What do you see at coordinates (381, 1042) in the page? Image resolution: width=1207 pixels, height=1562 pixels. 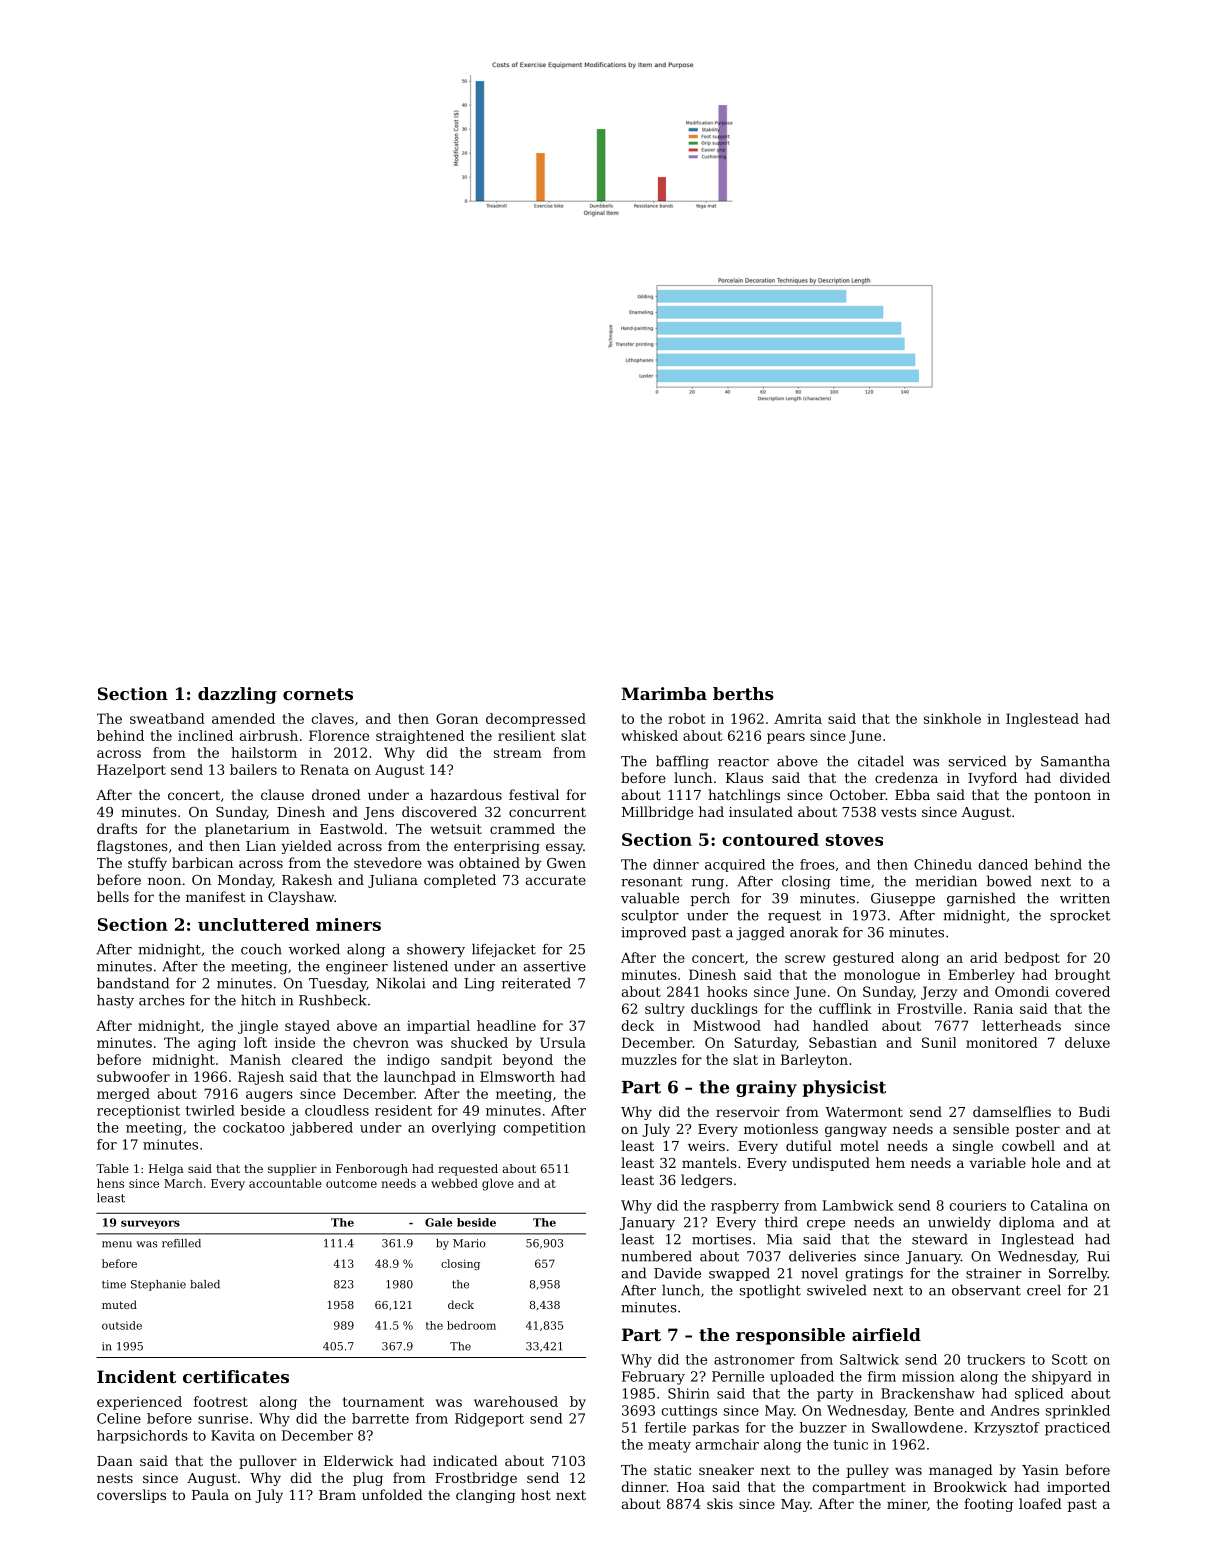 I see `chevron` at bounding box center [381, 1042].
